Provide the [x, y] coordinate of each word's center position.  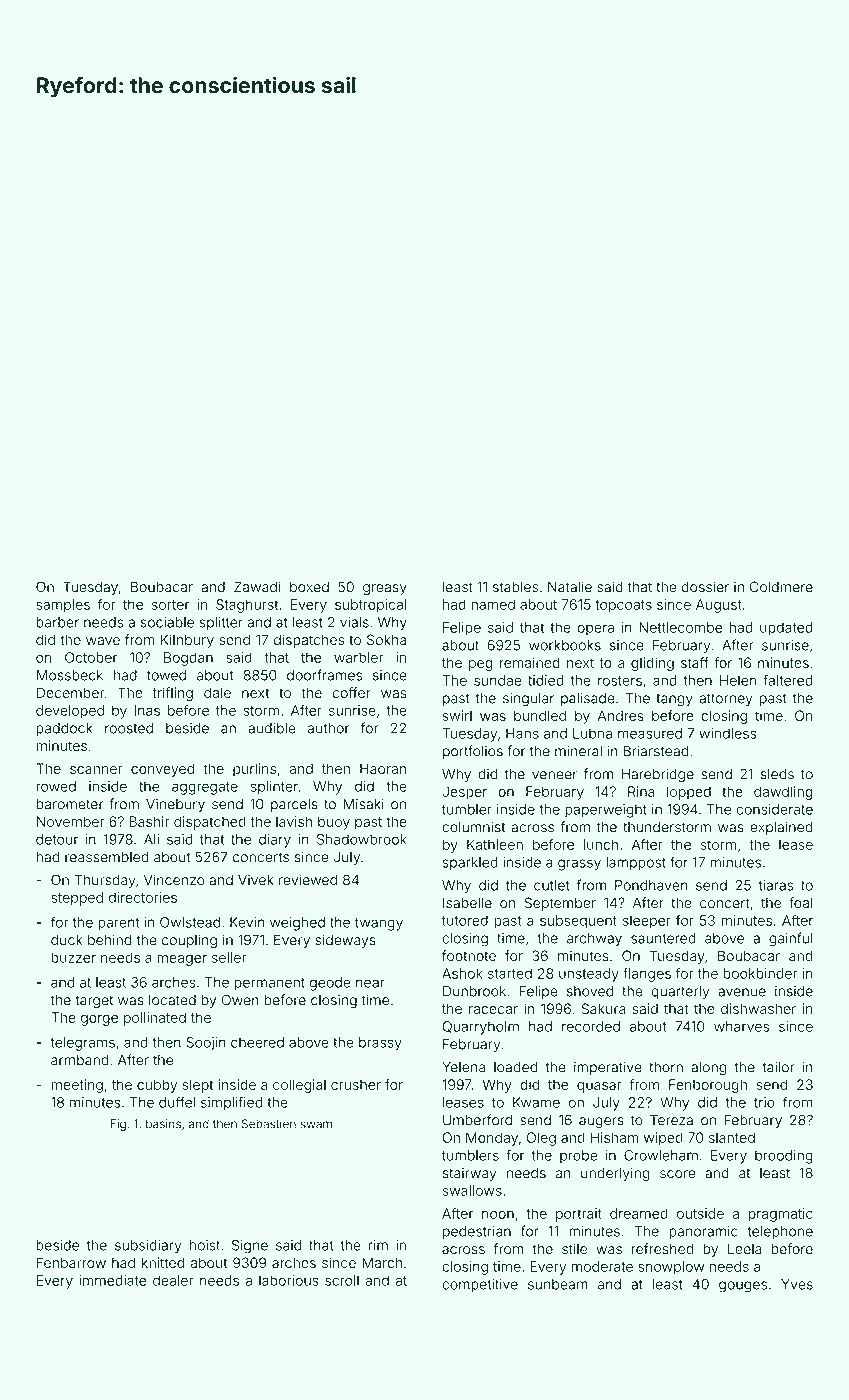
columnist [473, 827]
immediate [112, 1280]
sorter [170, 605]
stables [515, 587]
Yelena [463, 1067]
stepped [77, 899]
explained [781, 828]
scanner [96, 770]
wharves [741, 1026]
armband [80, 1060]
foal [801, 903]
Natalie [570, 587]
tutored [465, 920]
